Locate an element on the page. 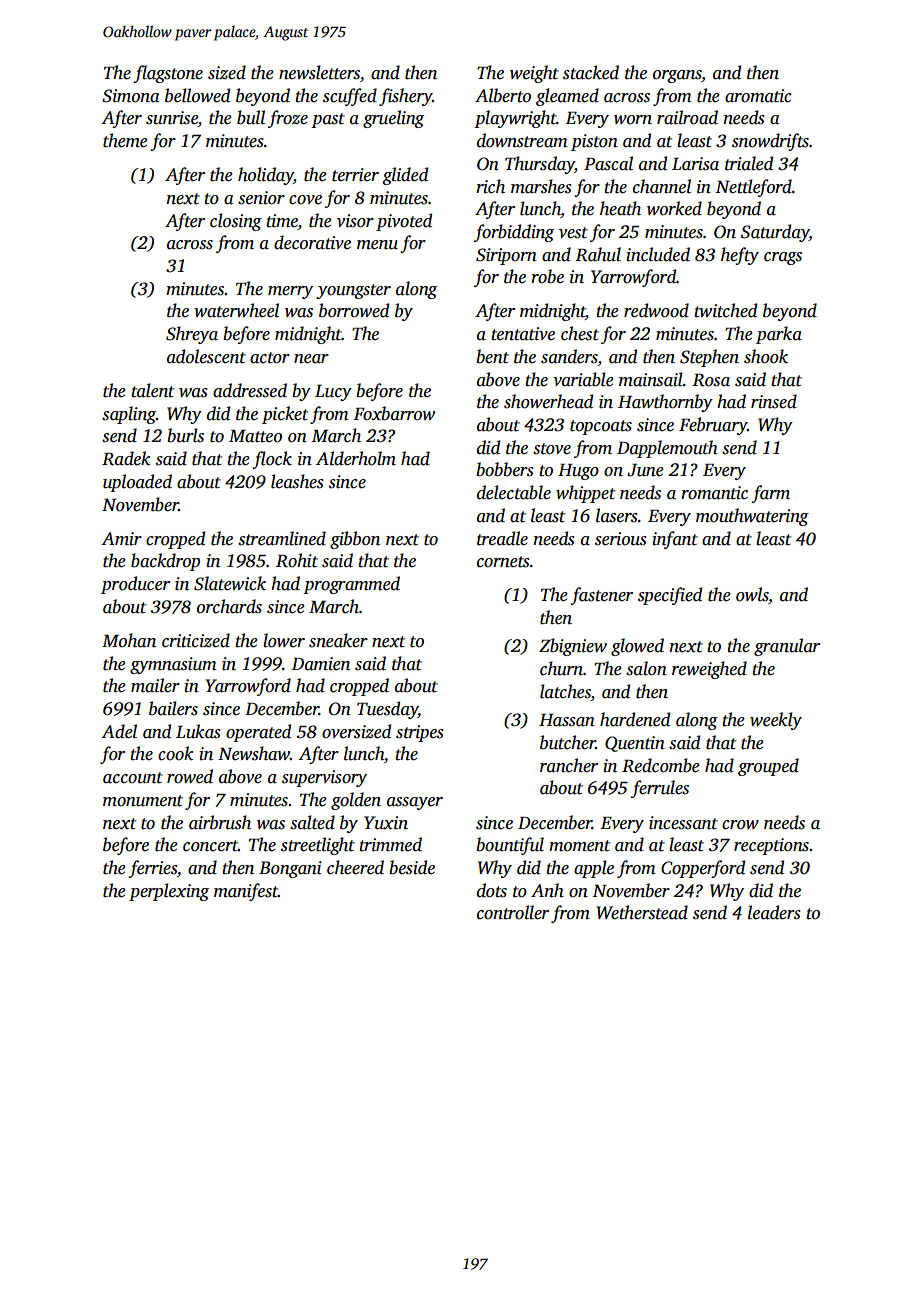 The height and width of the document is (1311, 924). Shreya is located at coordinates (192, 335).
